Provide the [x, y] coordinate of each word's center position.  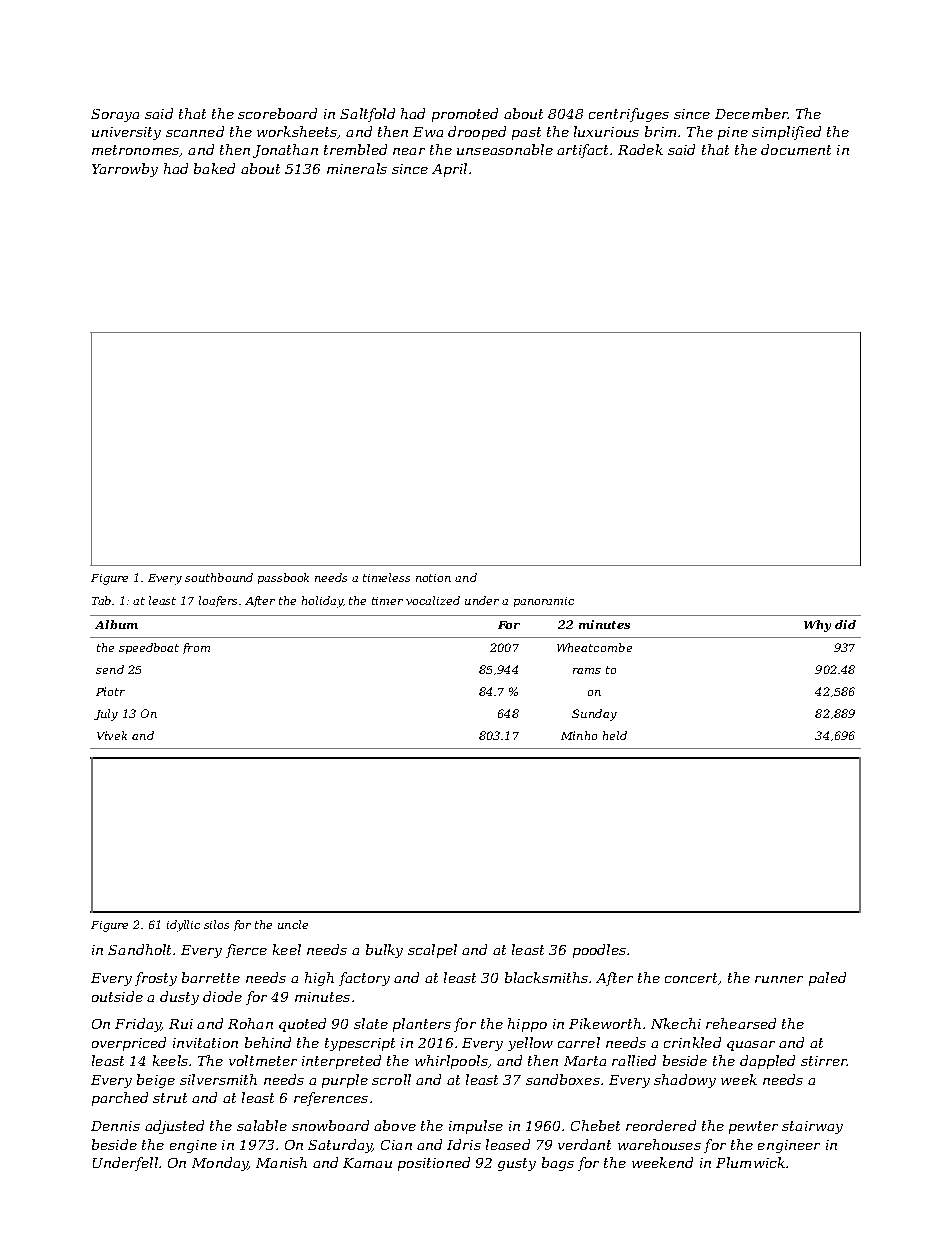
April [449, 170]
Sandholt [139, 949]
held [615, 735]
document [796, 149]
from [196, 648]
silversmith [218, 1079]
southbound [219, 577]
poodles [599, 951]
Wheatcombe [594, 647]
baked [214, 168]
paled [827, 979]
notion [433, 578]
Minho [579, 735]
